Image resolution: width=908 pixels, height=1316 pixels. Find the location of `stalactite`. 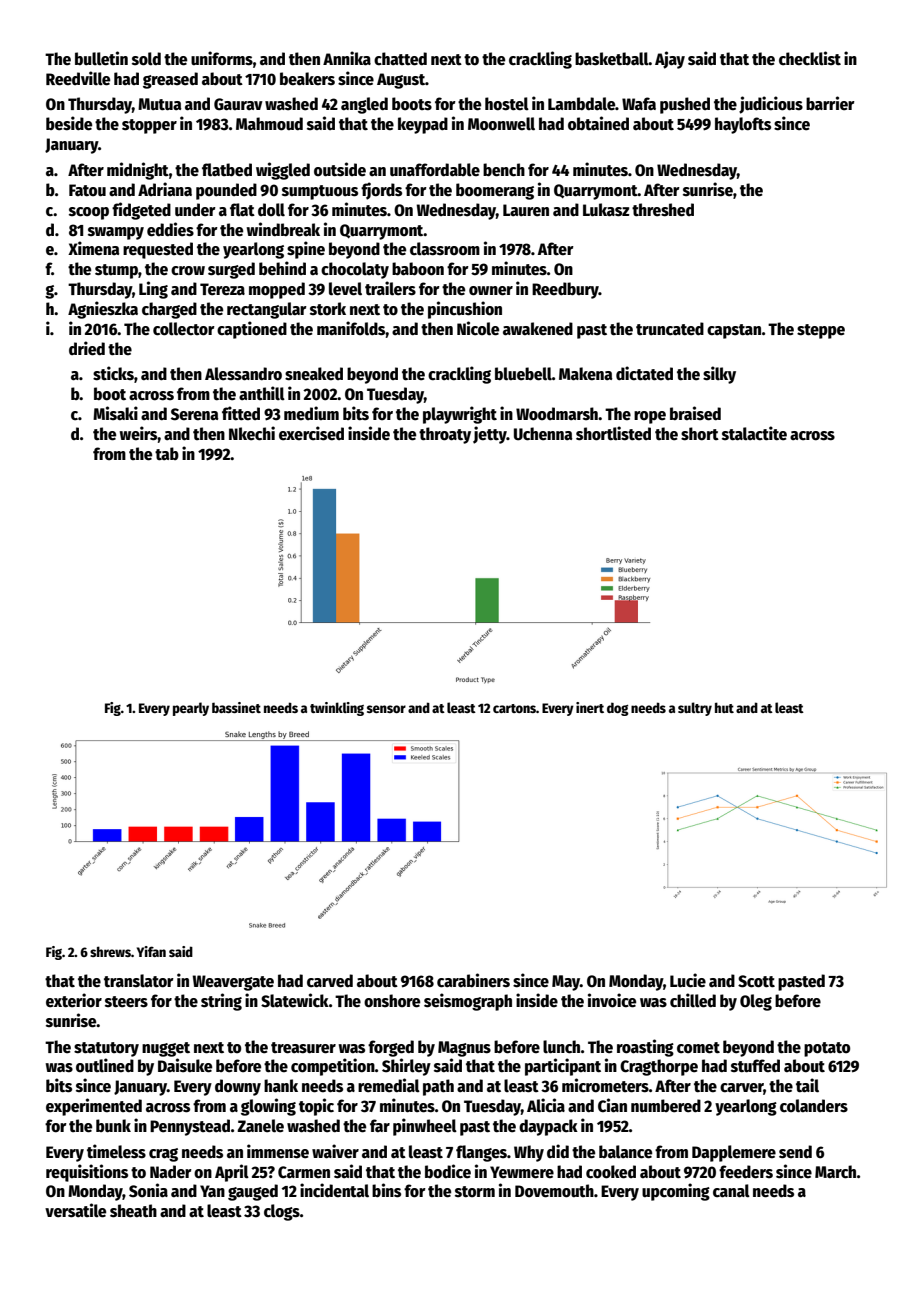

stalactite is located at coordinates (754, 433).
